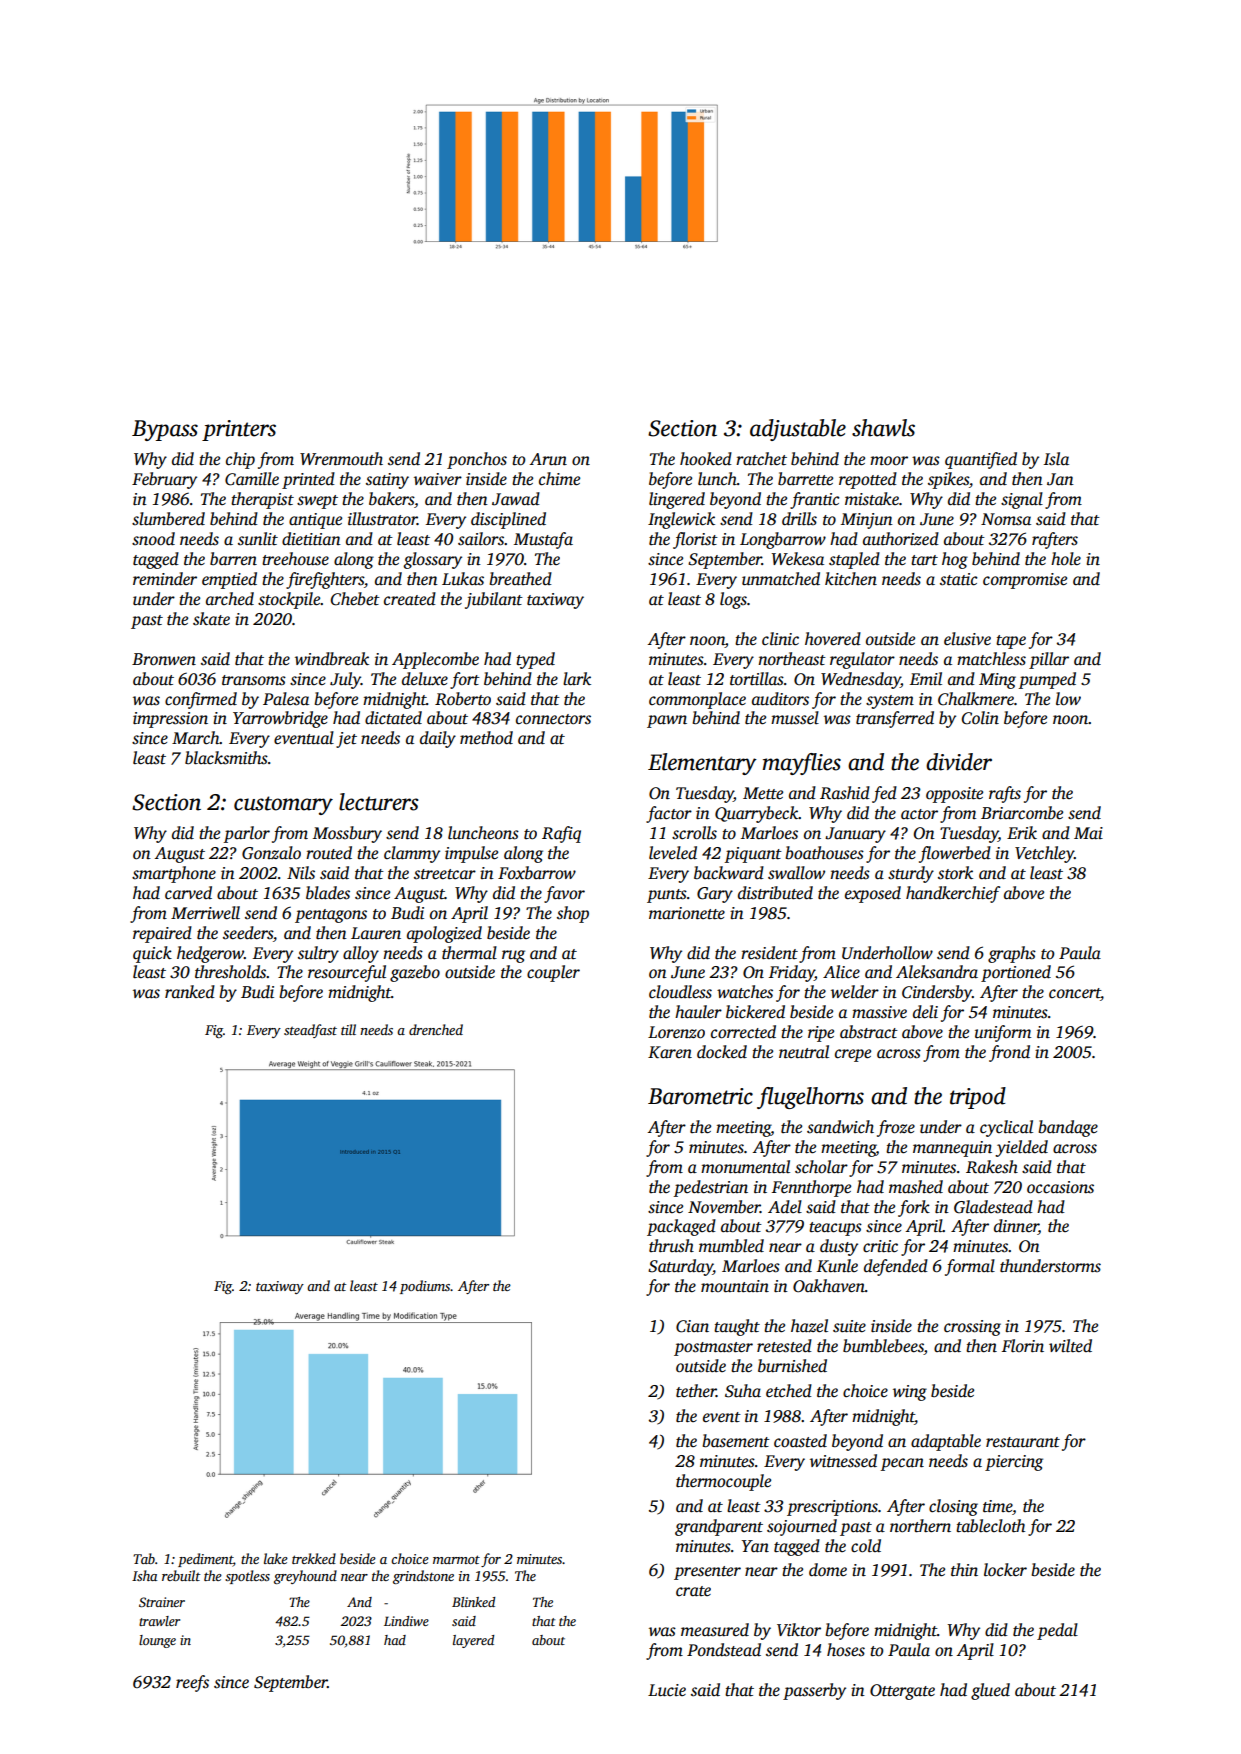 The image size is (1241, 1754). Describe the element at coordinates (425, 1287) in the screenshot. I see `podiums` at that location.
